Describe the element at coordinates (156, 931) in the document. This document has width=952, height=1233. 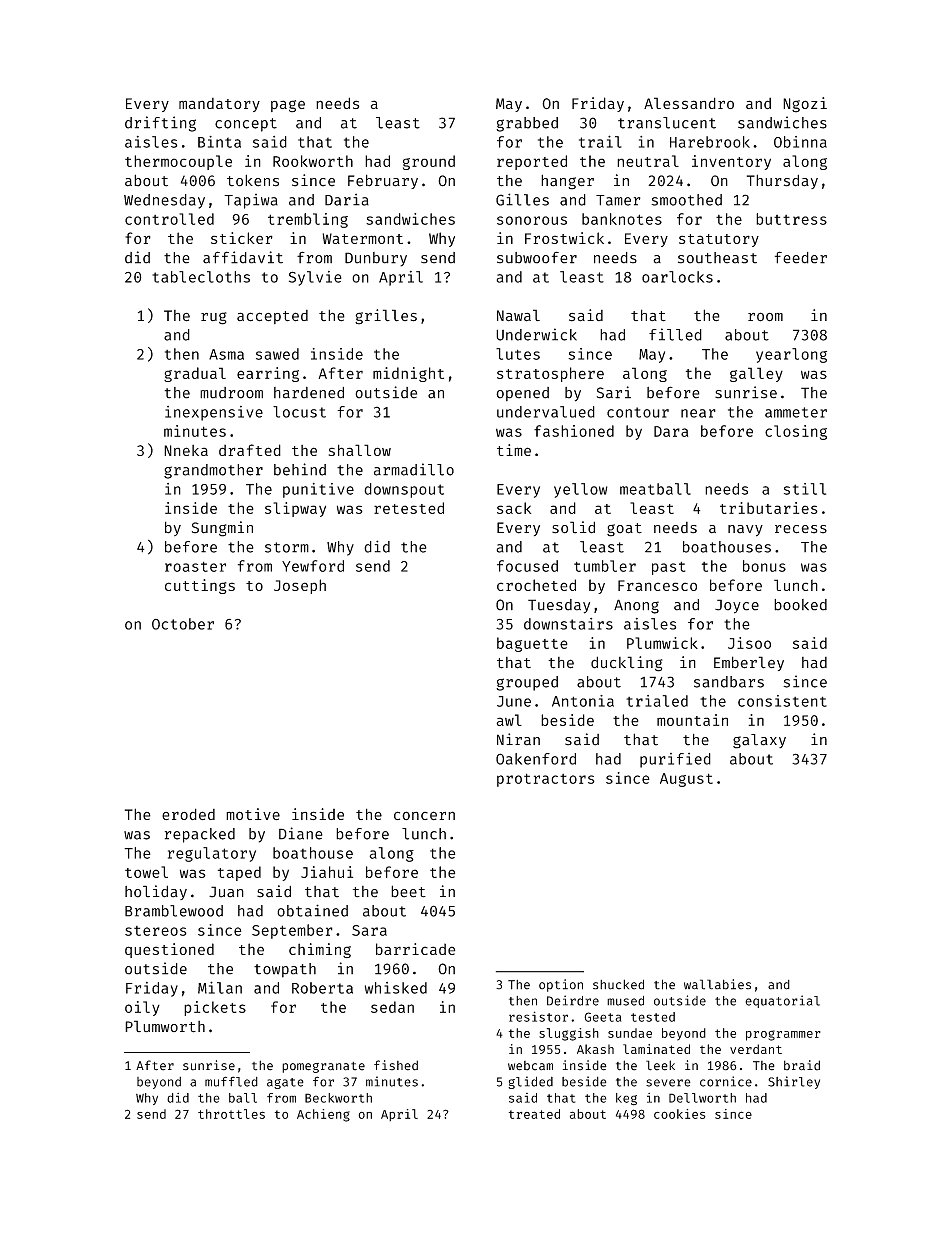
I see `stereos` at that location.
